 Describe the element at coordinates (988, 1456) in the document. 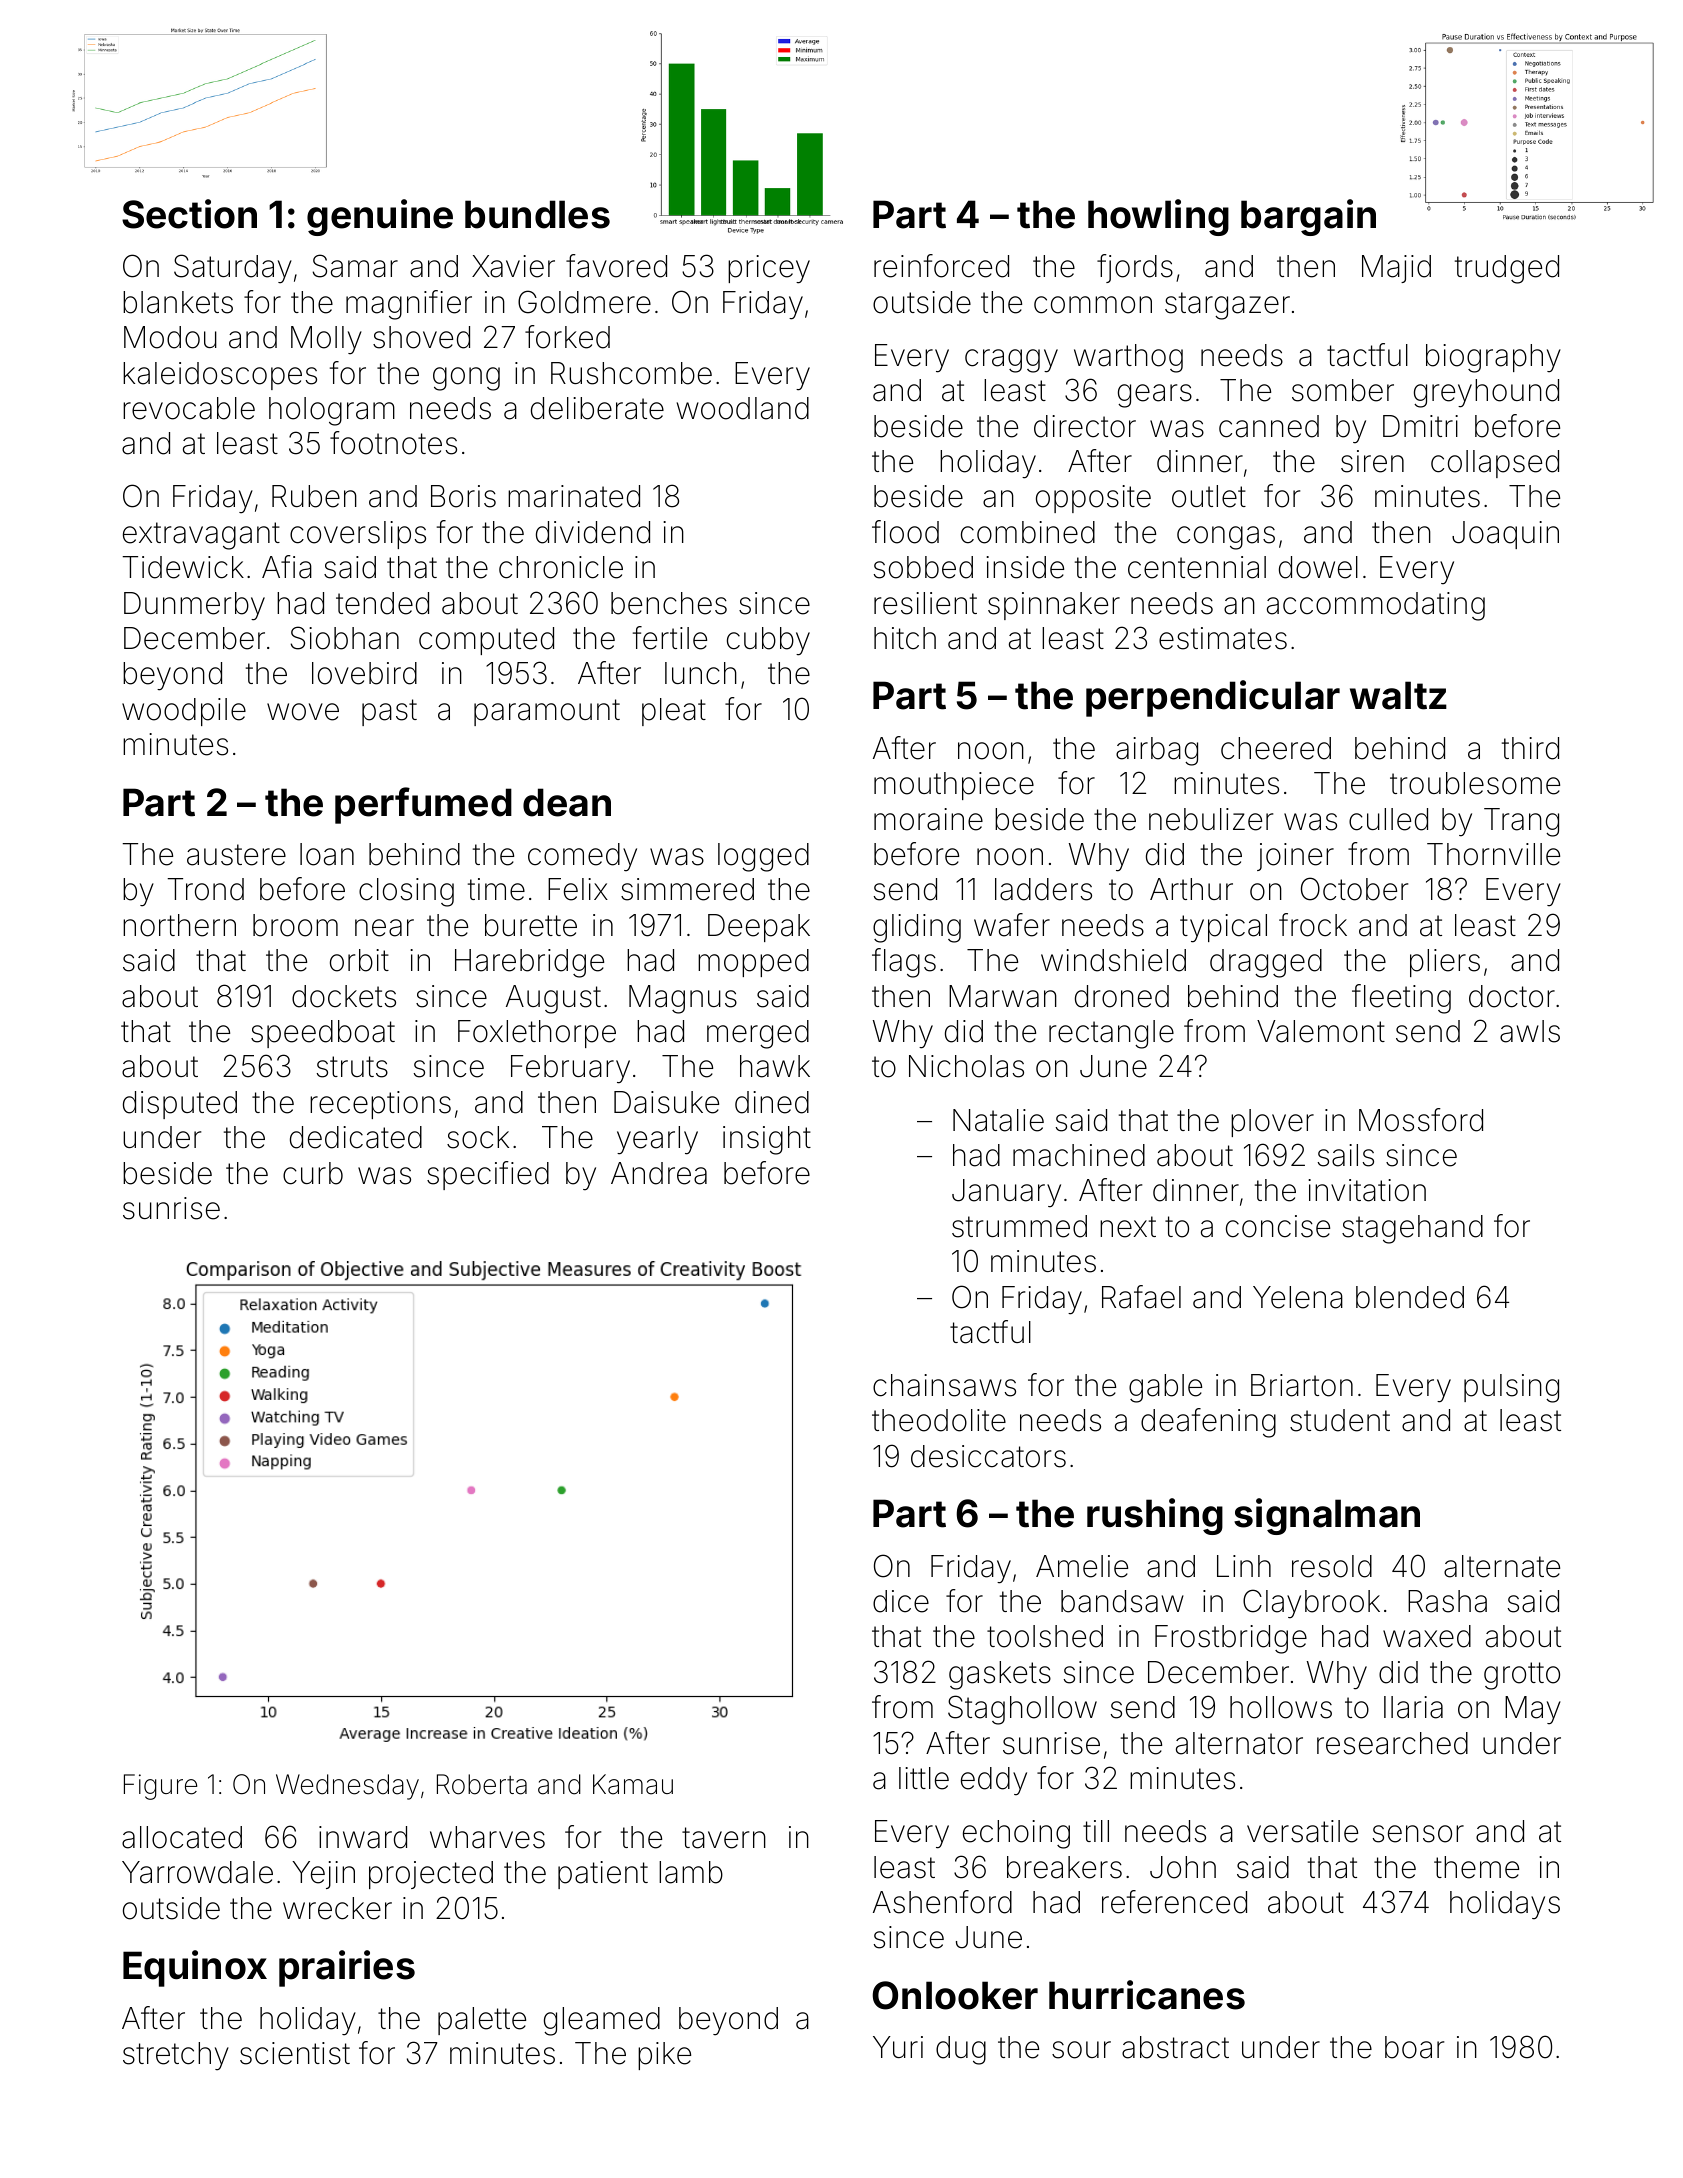

I see `desiccators` at that location.
